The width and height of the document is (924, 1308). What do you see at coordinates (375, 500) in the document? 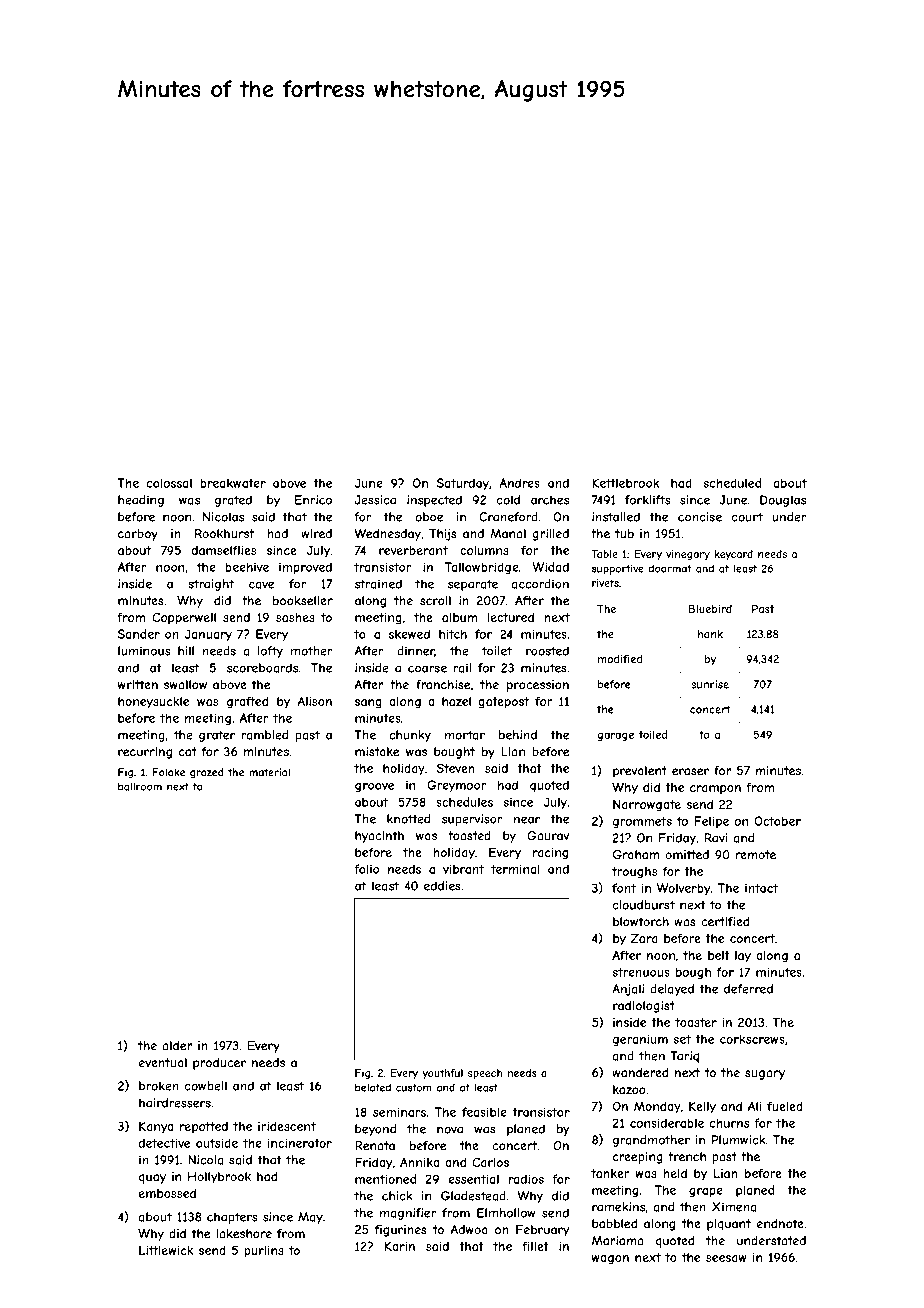
I see `Jessica` at bounding box center [375, 500].
